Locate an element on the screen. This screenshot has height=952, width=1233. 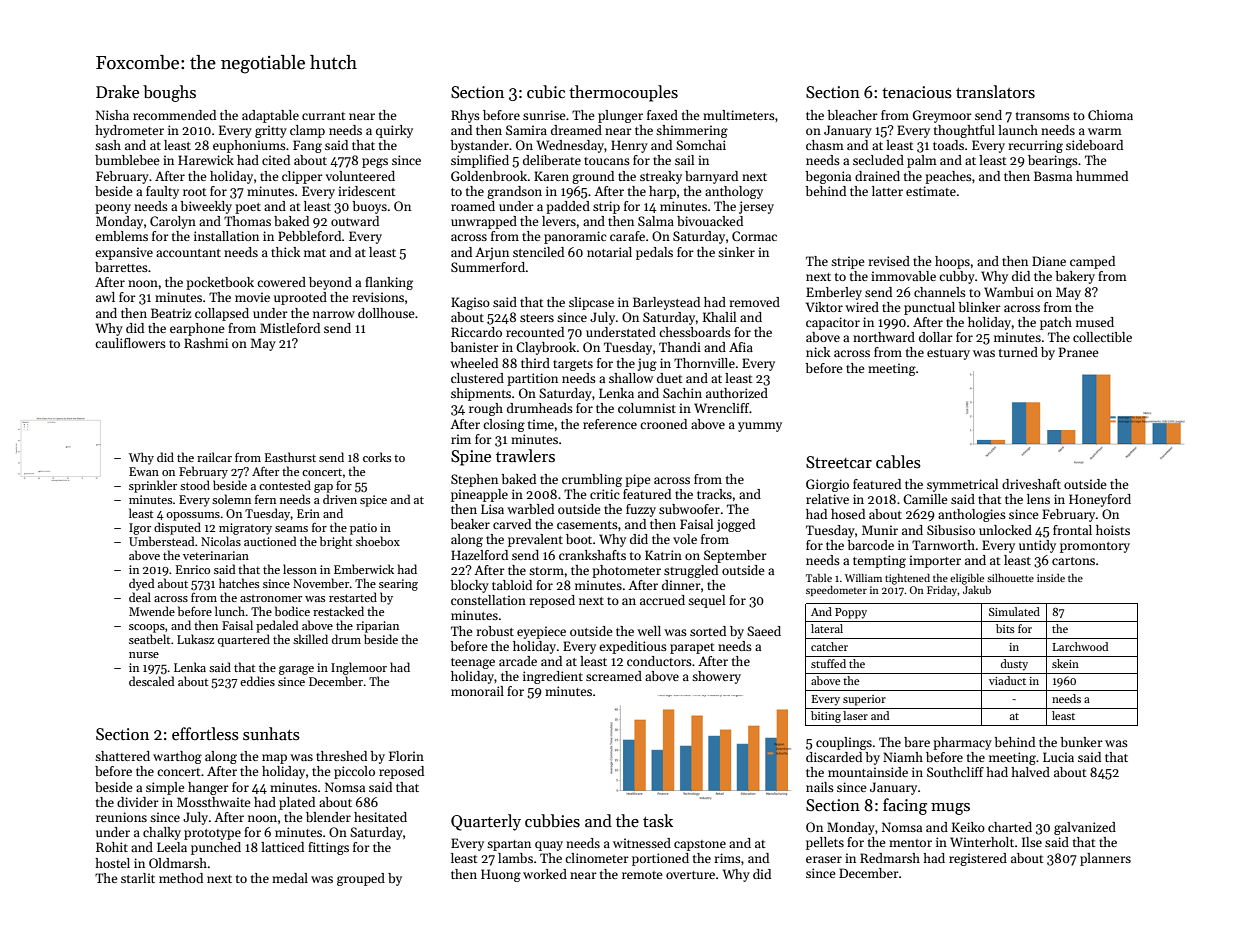
medal is located at coordinates (290, 878).
